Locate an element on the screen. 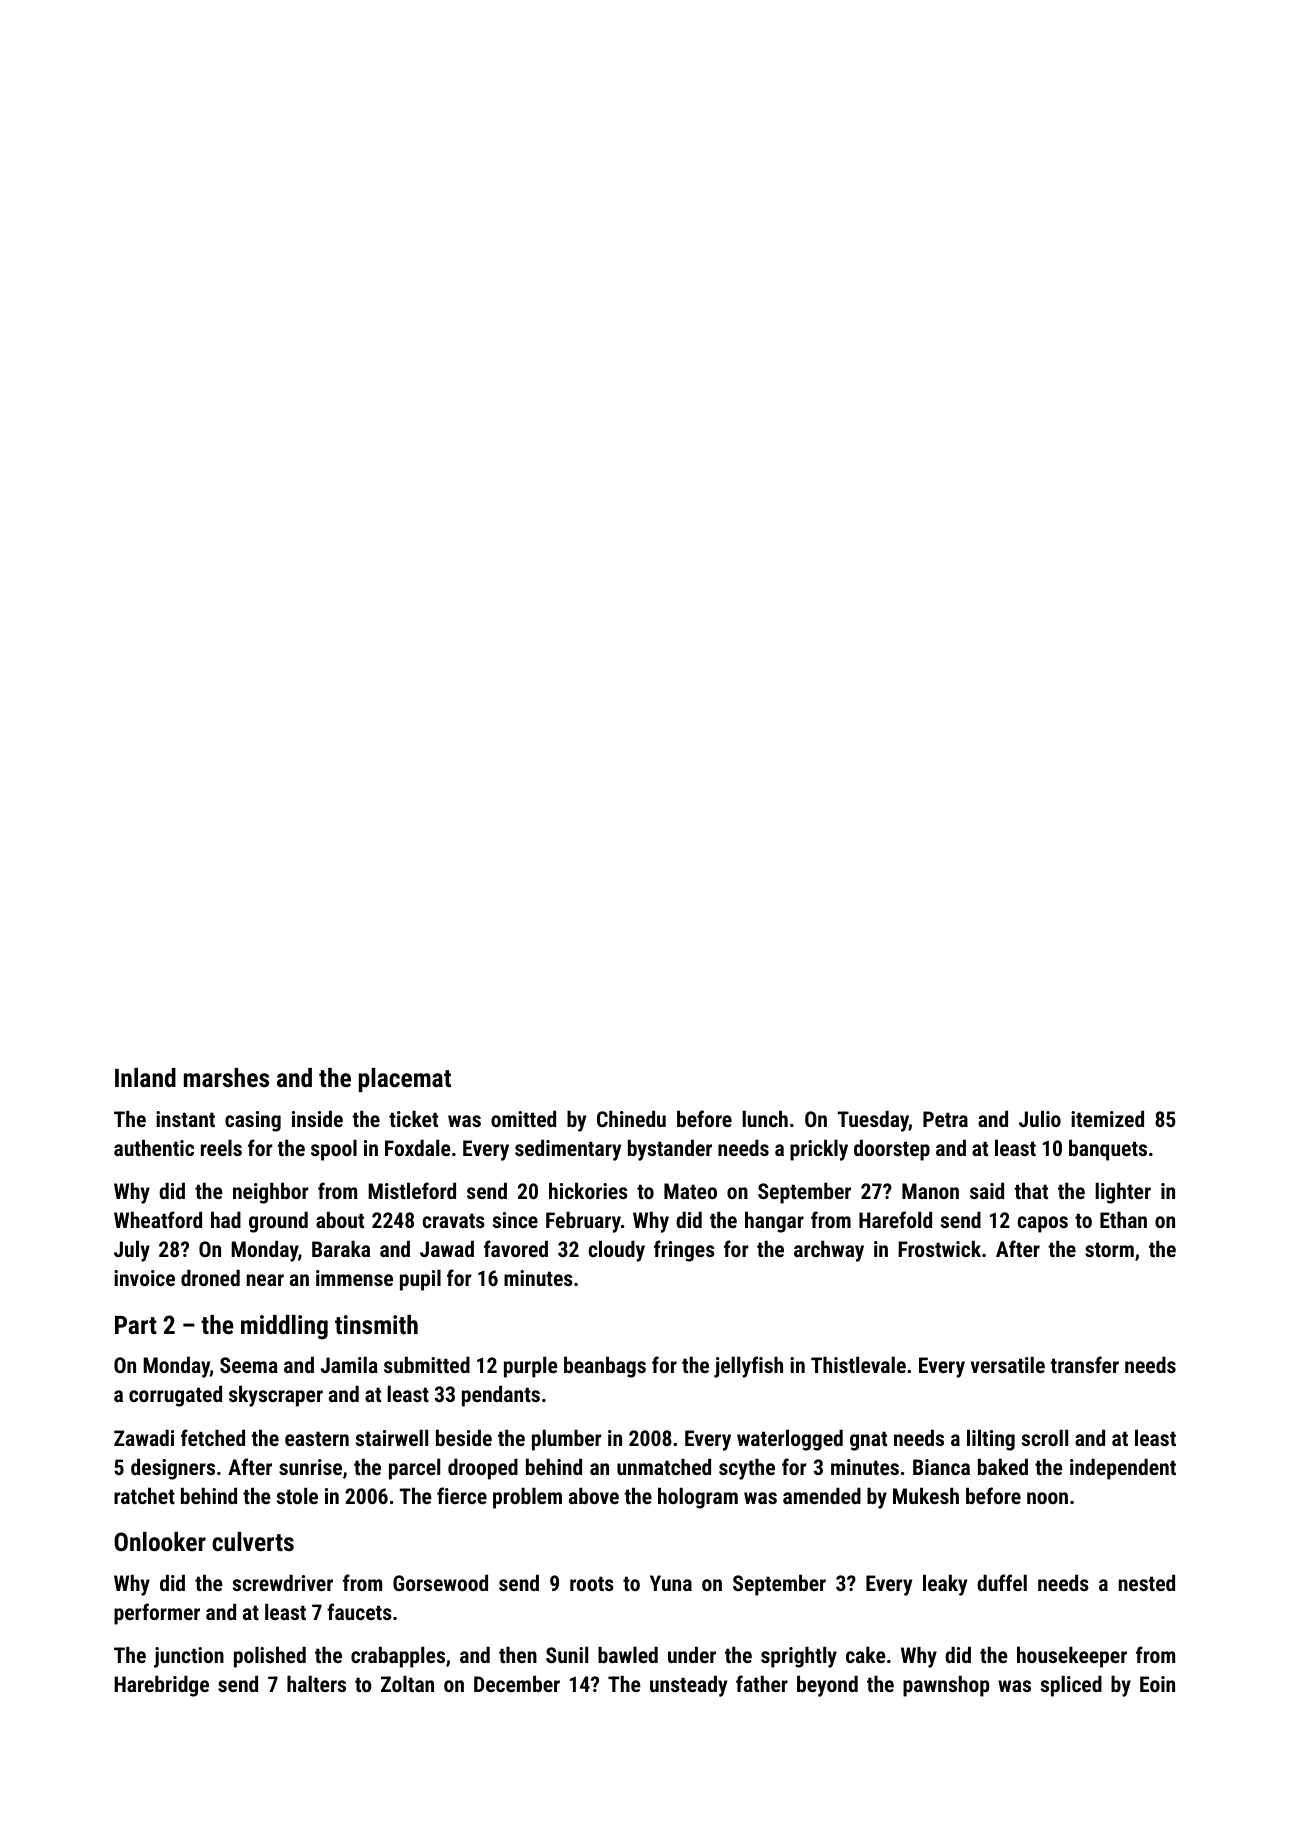 The image size is (1290, 1824). spool is located at coordinates (334, 1150).
